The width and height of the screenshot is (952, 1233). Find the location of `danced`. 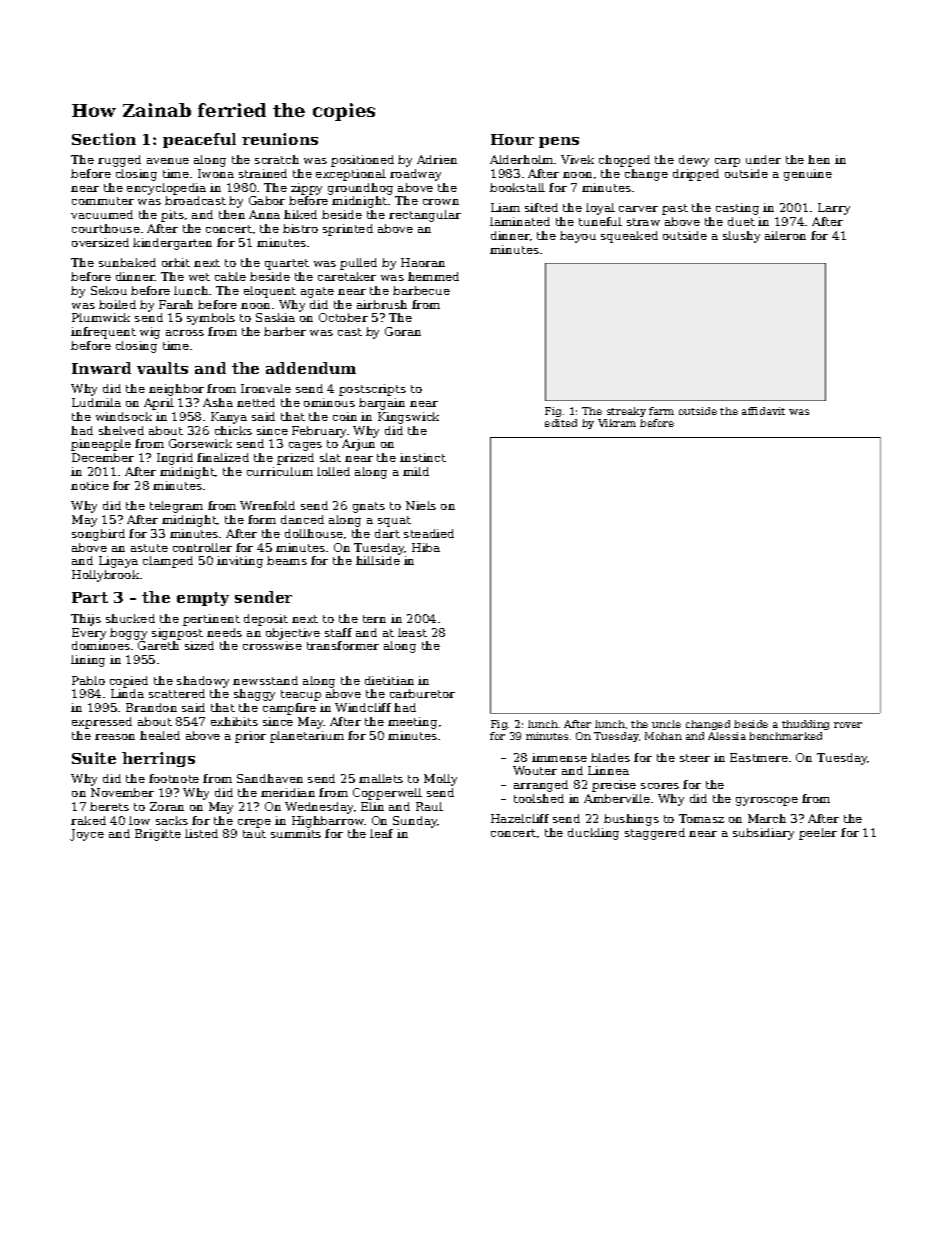

danced is located at coordinates (302, 519).
